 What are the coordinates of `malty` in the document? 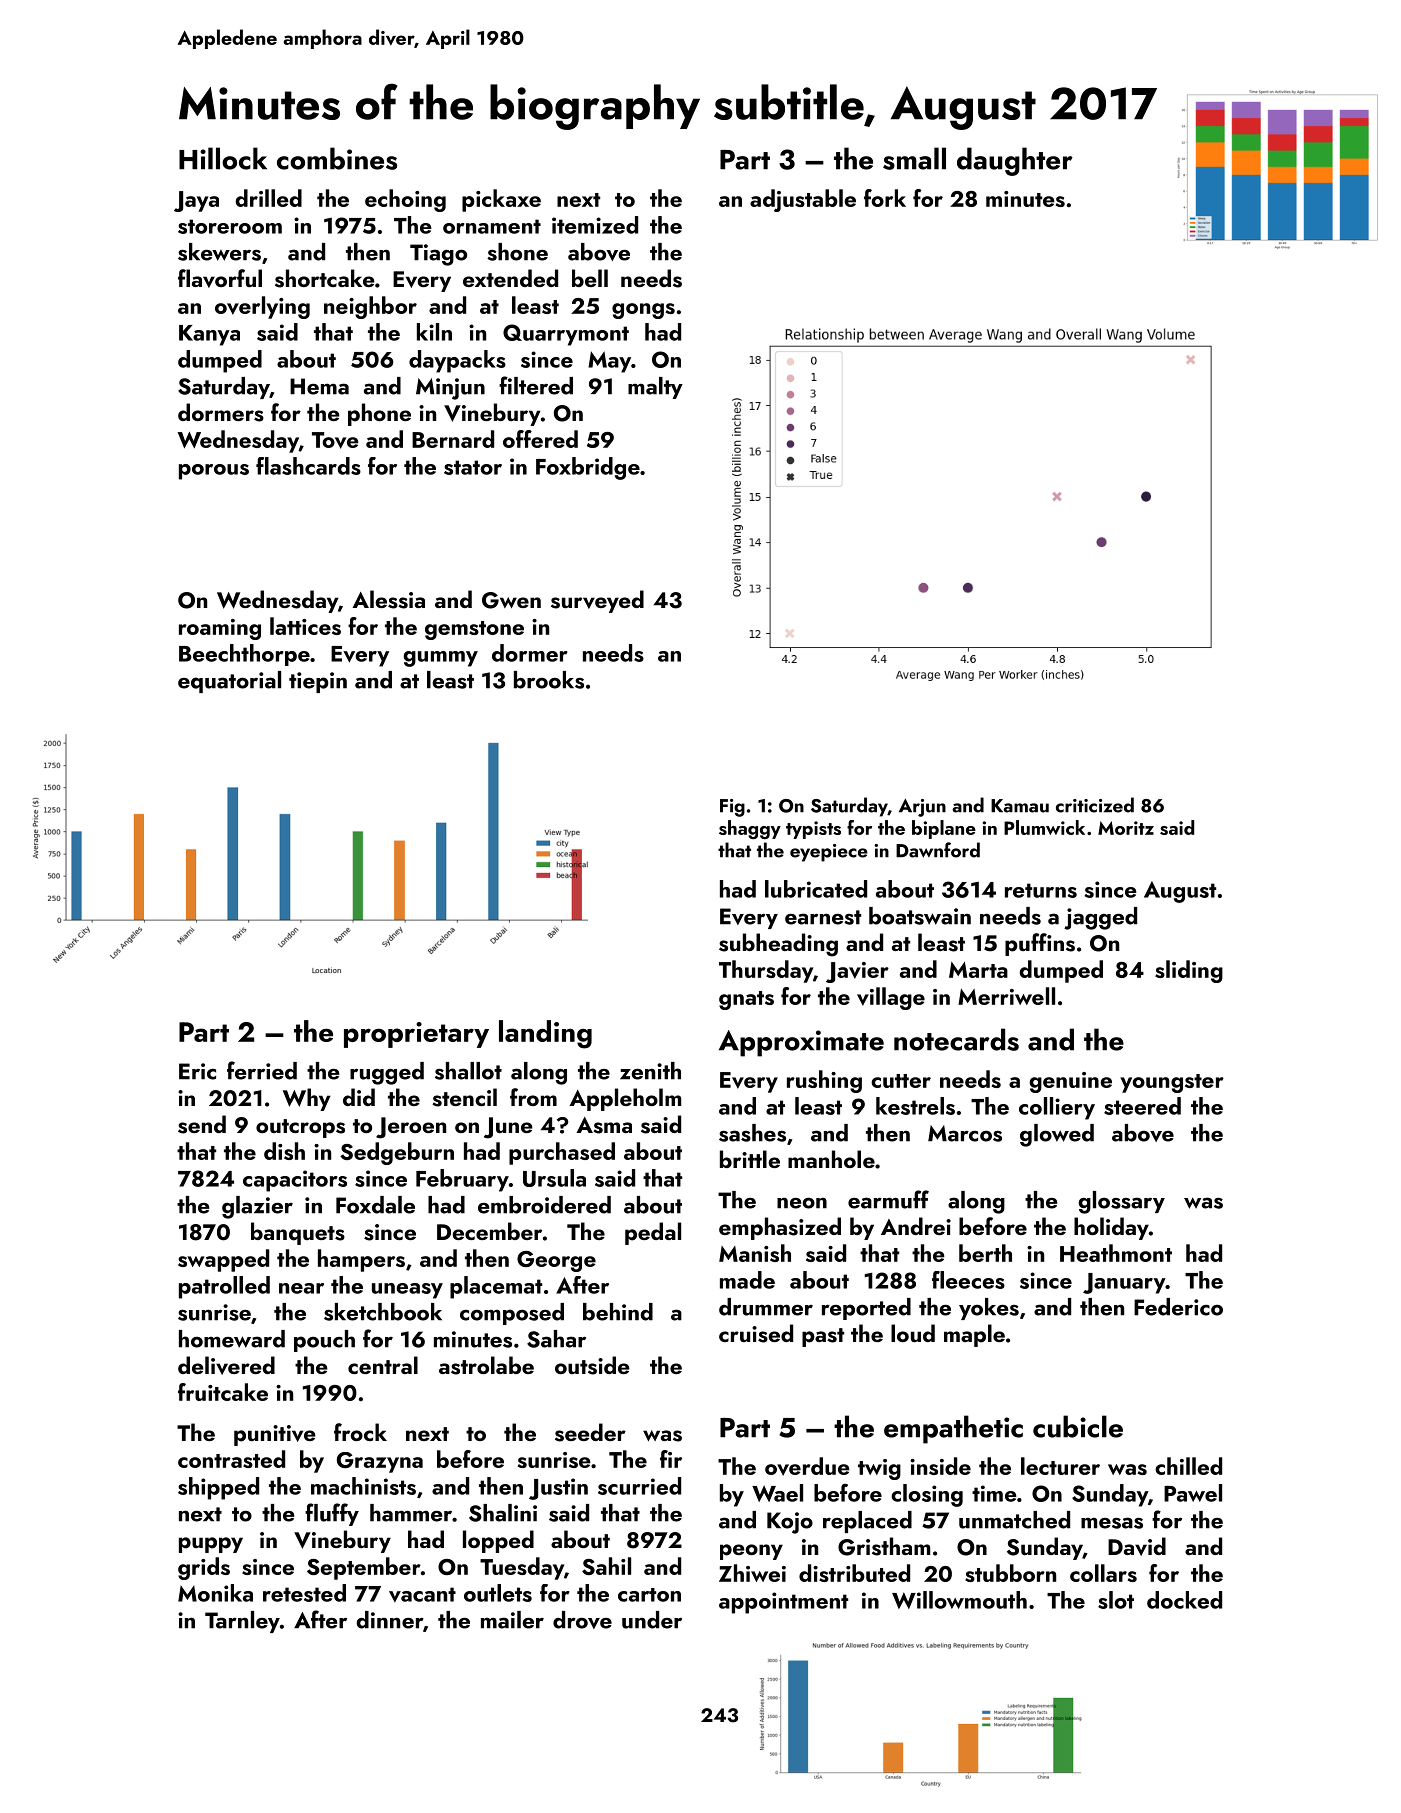 It's located at (655, 388).
